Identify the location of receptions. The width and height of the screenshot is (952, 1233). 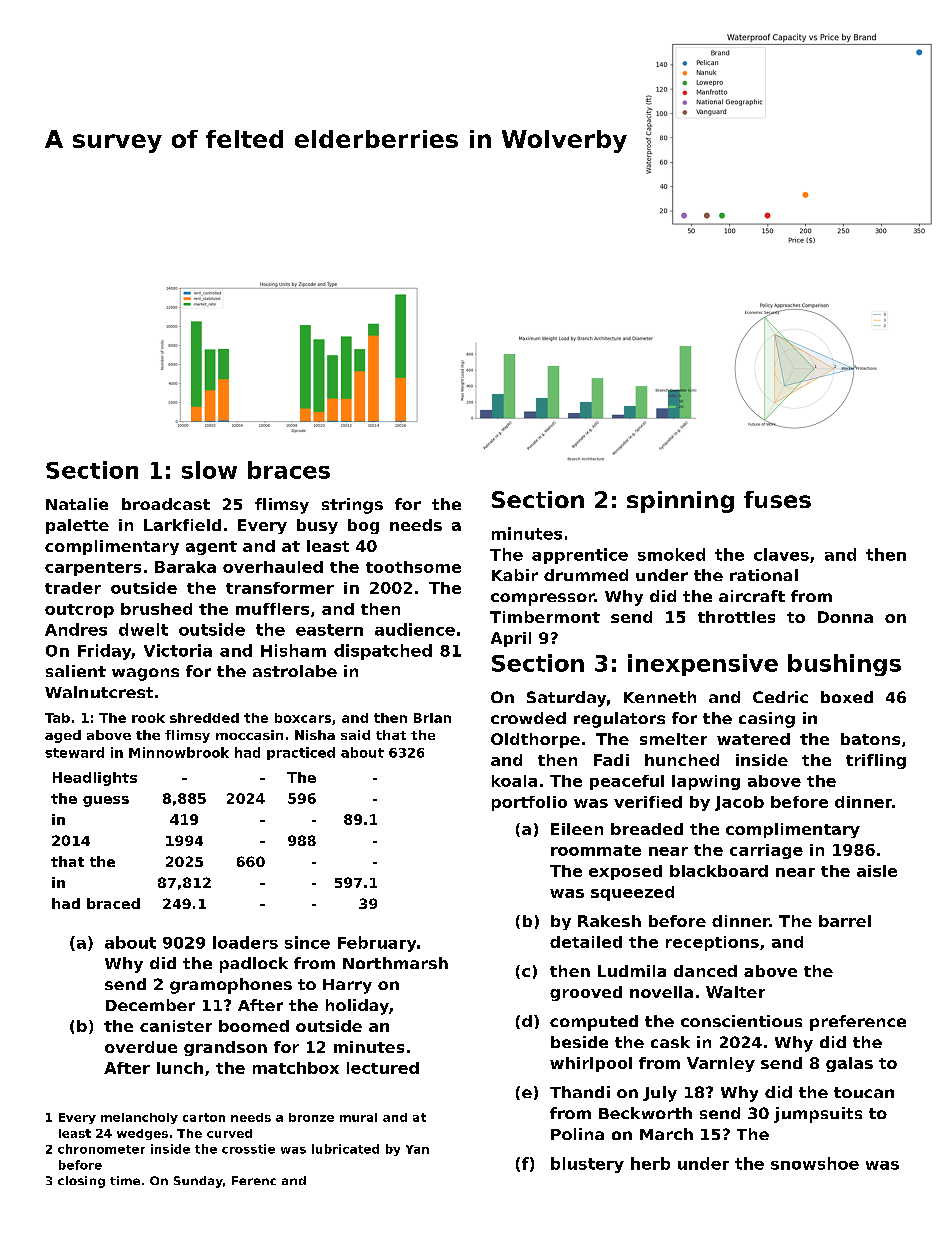
(712, 943).
